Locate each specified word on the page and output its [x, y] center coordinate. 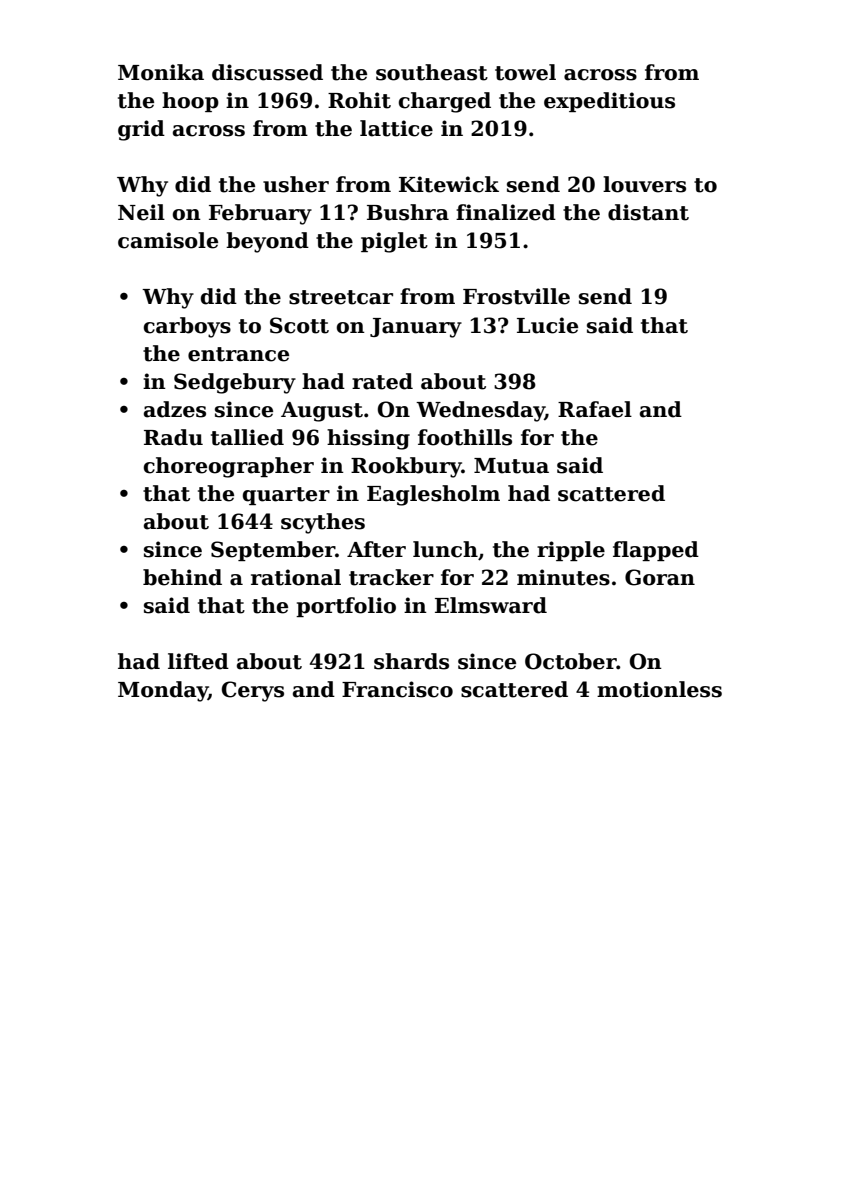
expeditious [609, 102]
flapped [656, 551]
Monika [161, 72]
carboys [187, 327]
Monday [163, 691]
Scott [299, 325]
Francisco [397, 689]
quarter [286, 496]
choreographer [229, 467]
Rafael [595, 409]
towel [525, 72]
